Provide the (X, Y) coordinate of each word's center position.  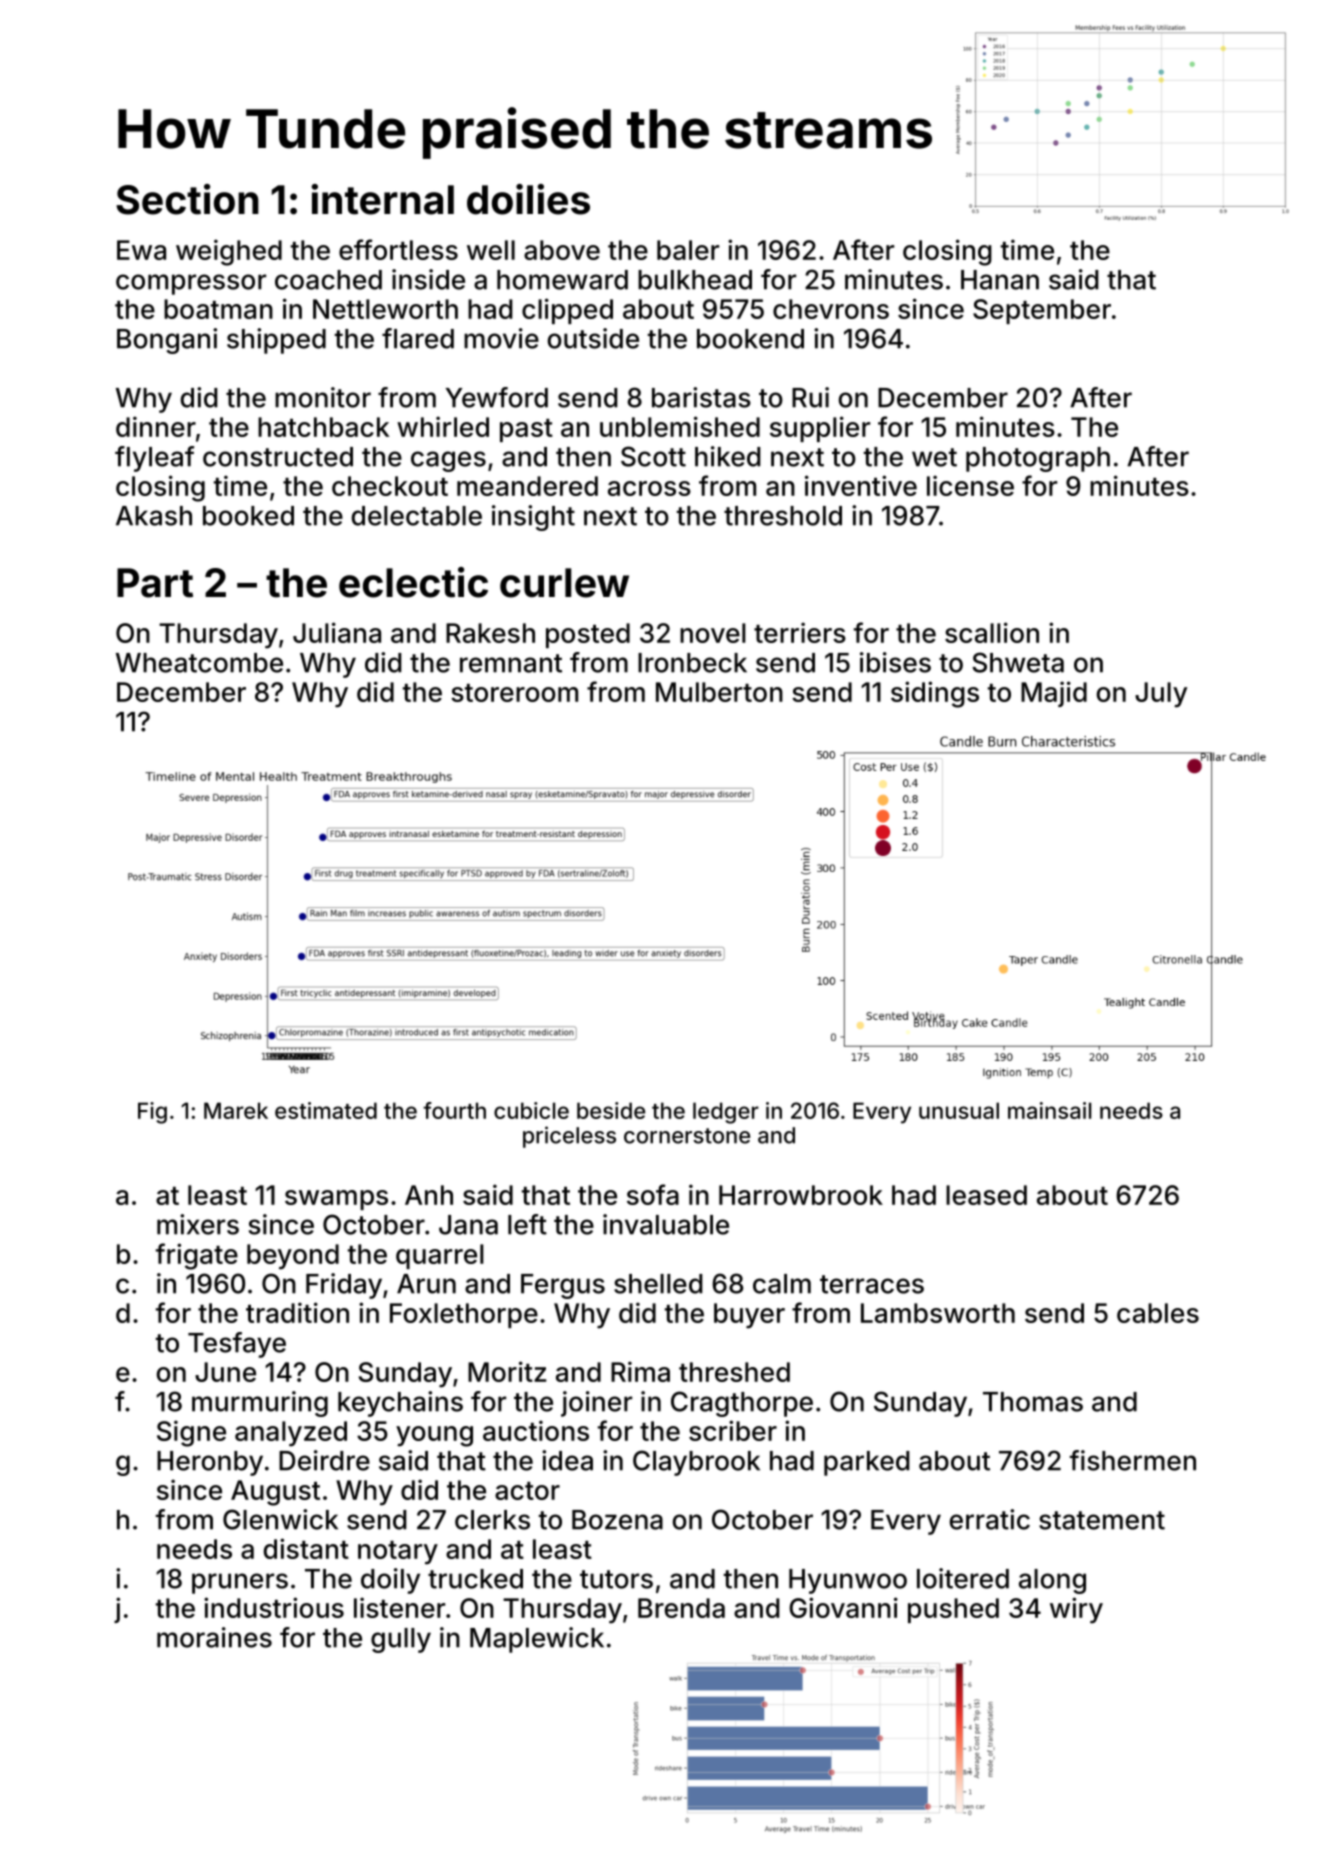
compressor (191, 284)
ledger (726, 1113)
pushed (953, 1610)
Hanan (1000, 280)
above (562, 250)
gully (401, 1640)
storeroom (514, 693)
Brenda (681, 1608)
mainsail (1049, 1110)
